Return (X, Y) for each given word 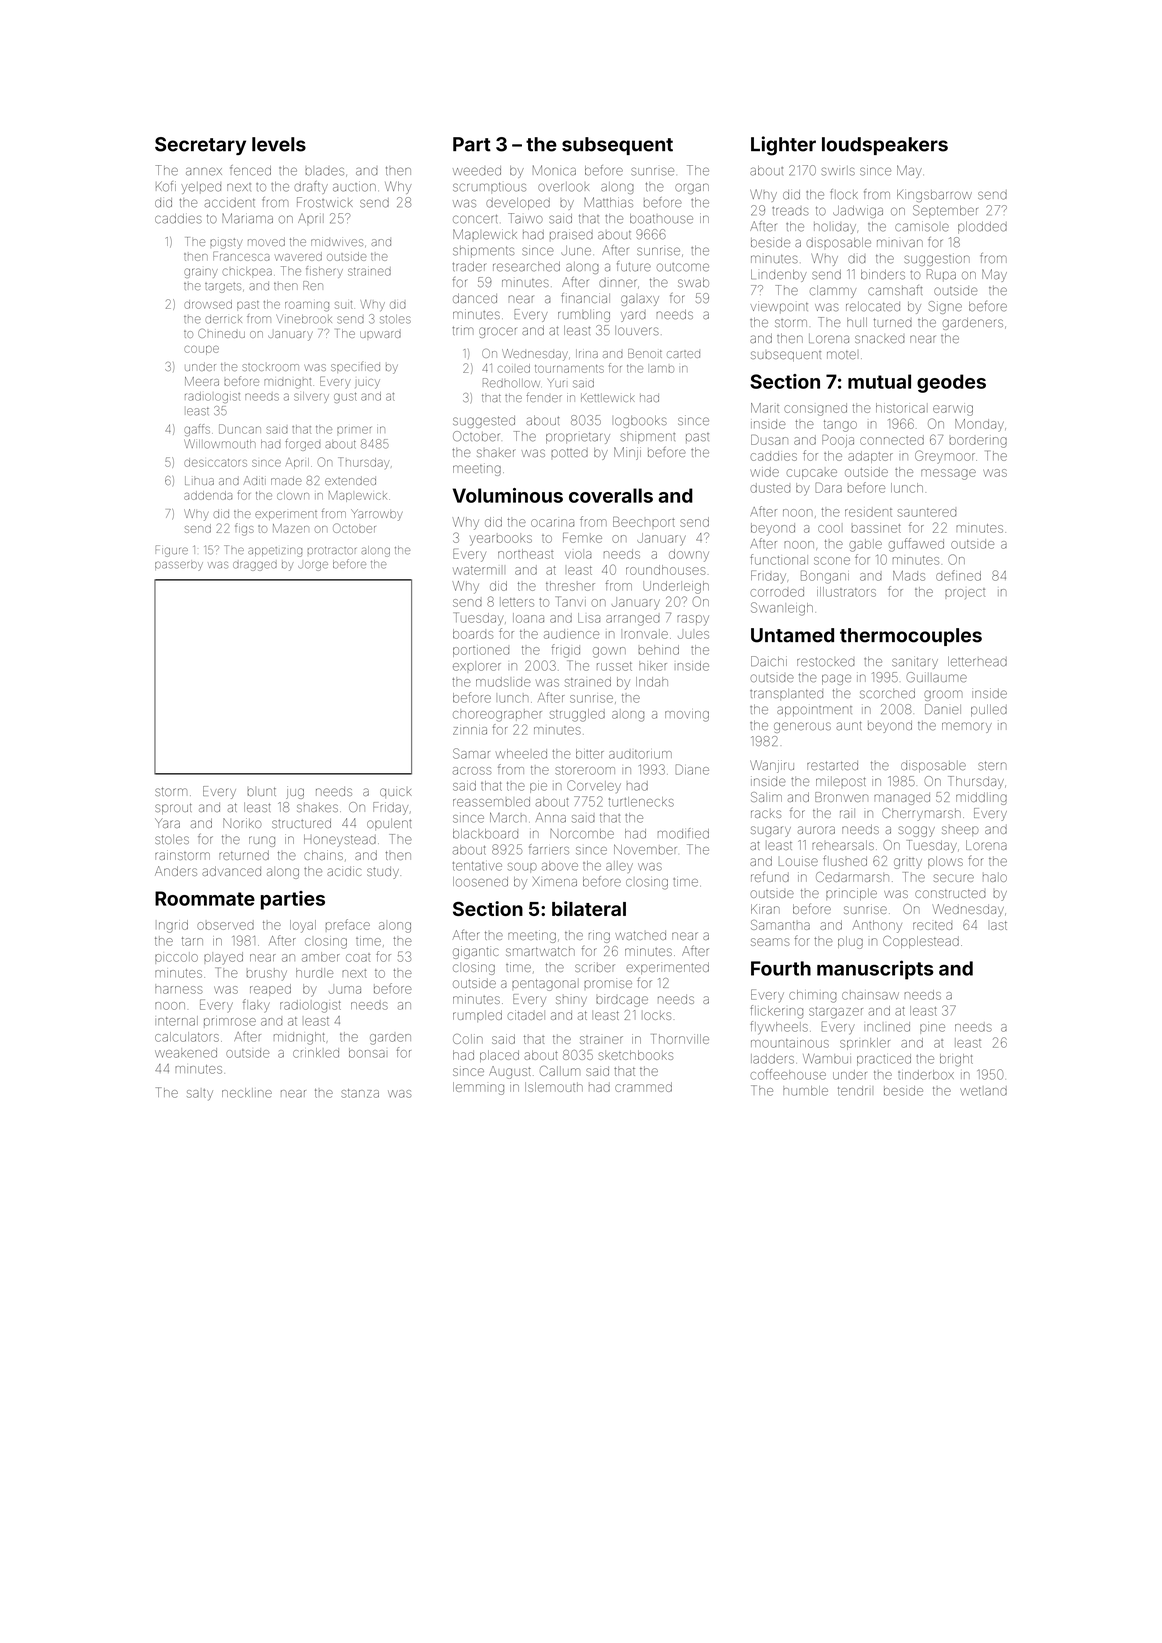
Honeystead (340, 840)
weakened (186, 1053)
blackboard (485, 834)
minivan (900, 243)
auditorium (640, 754)
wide (765, 472)
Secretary (200, 146)
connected (892, 440)
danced (475, 298)
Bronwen (841, 797)
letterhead (977, 662)
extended (350, 481)
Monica (554, 170)
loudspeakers (885, 146)
